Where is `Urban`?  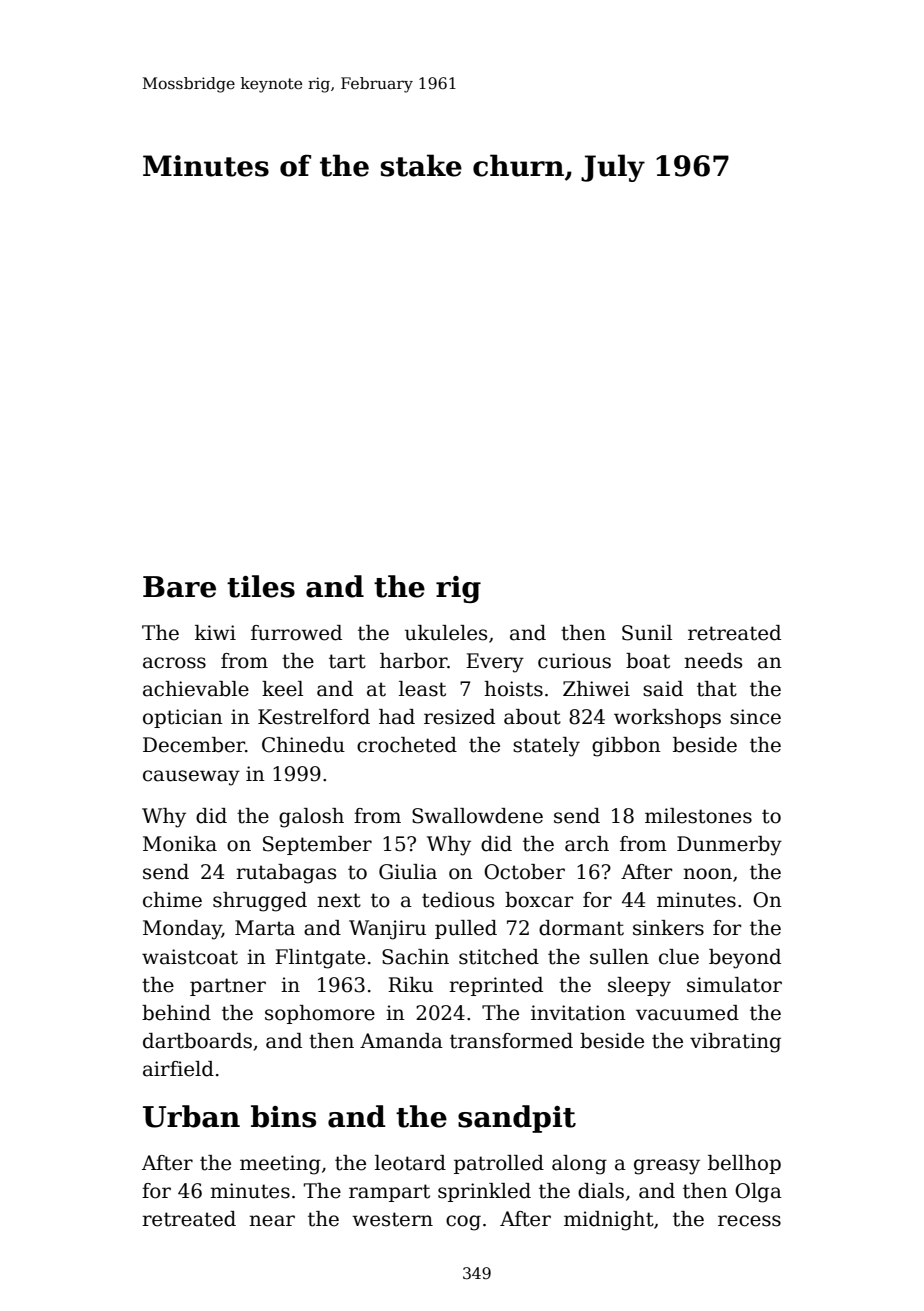 Urban is located at coordinates (191, 1116).
